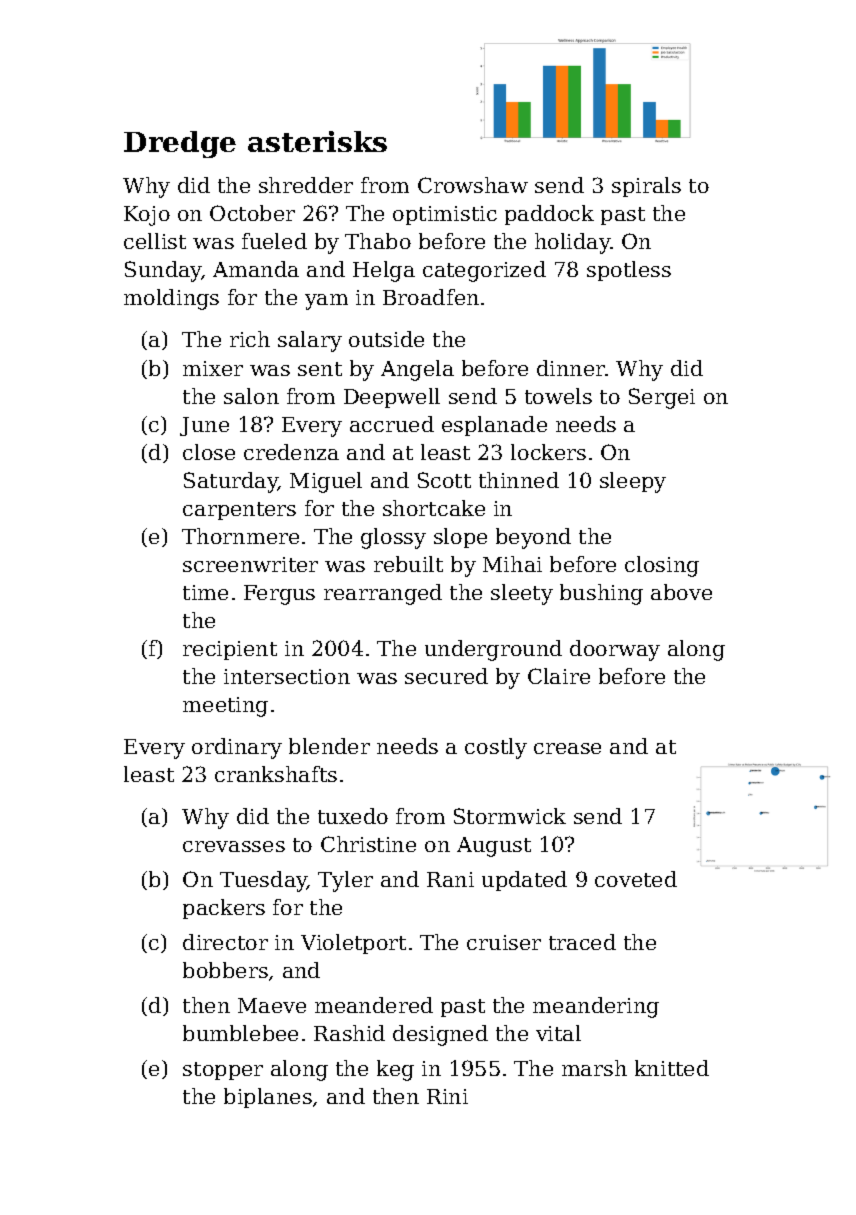 The width and height of the screenshot is (856, 1215). Describe the element at coordinates (672, 1068) in the screenshot. I see `knitted` at that location.
